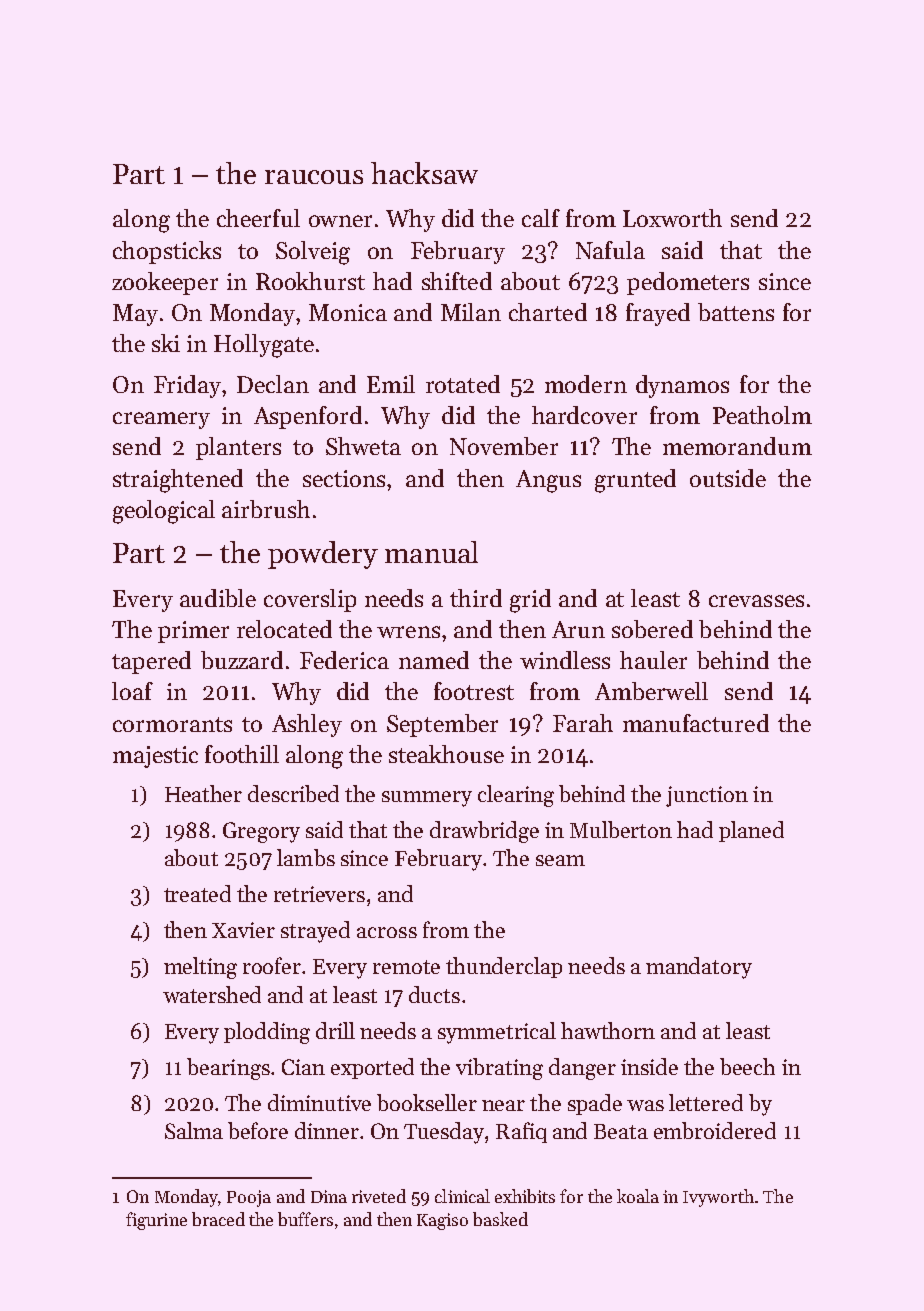  Describe the element at coordinates (682, 386) in the page. I see `dynamos` at that location.
